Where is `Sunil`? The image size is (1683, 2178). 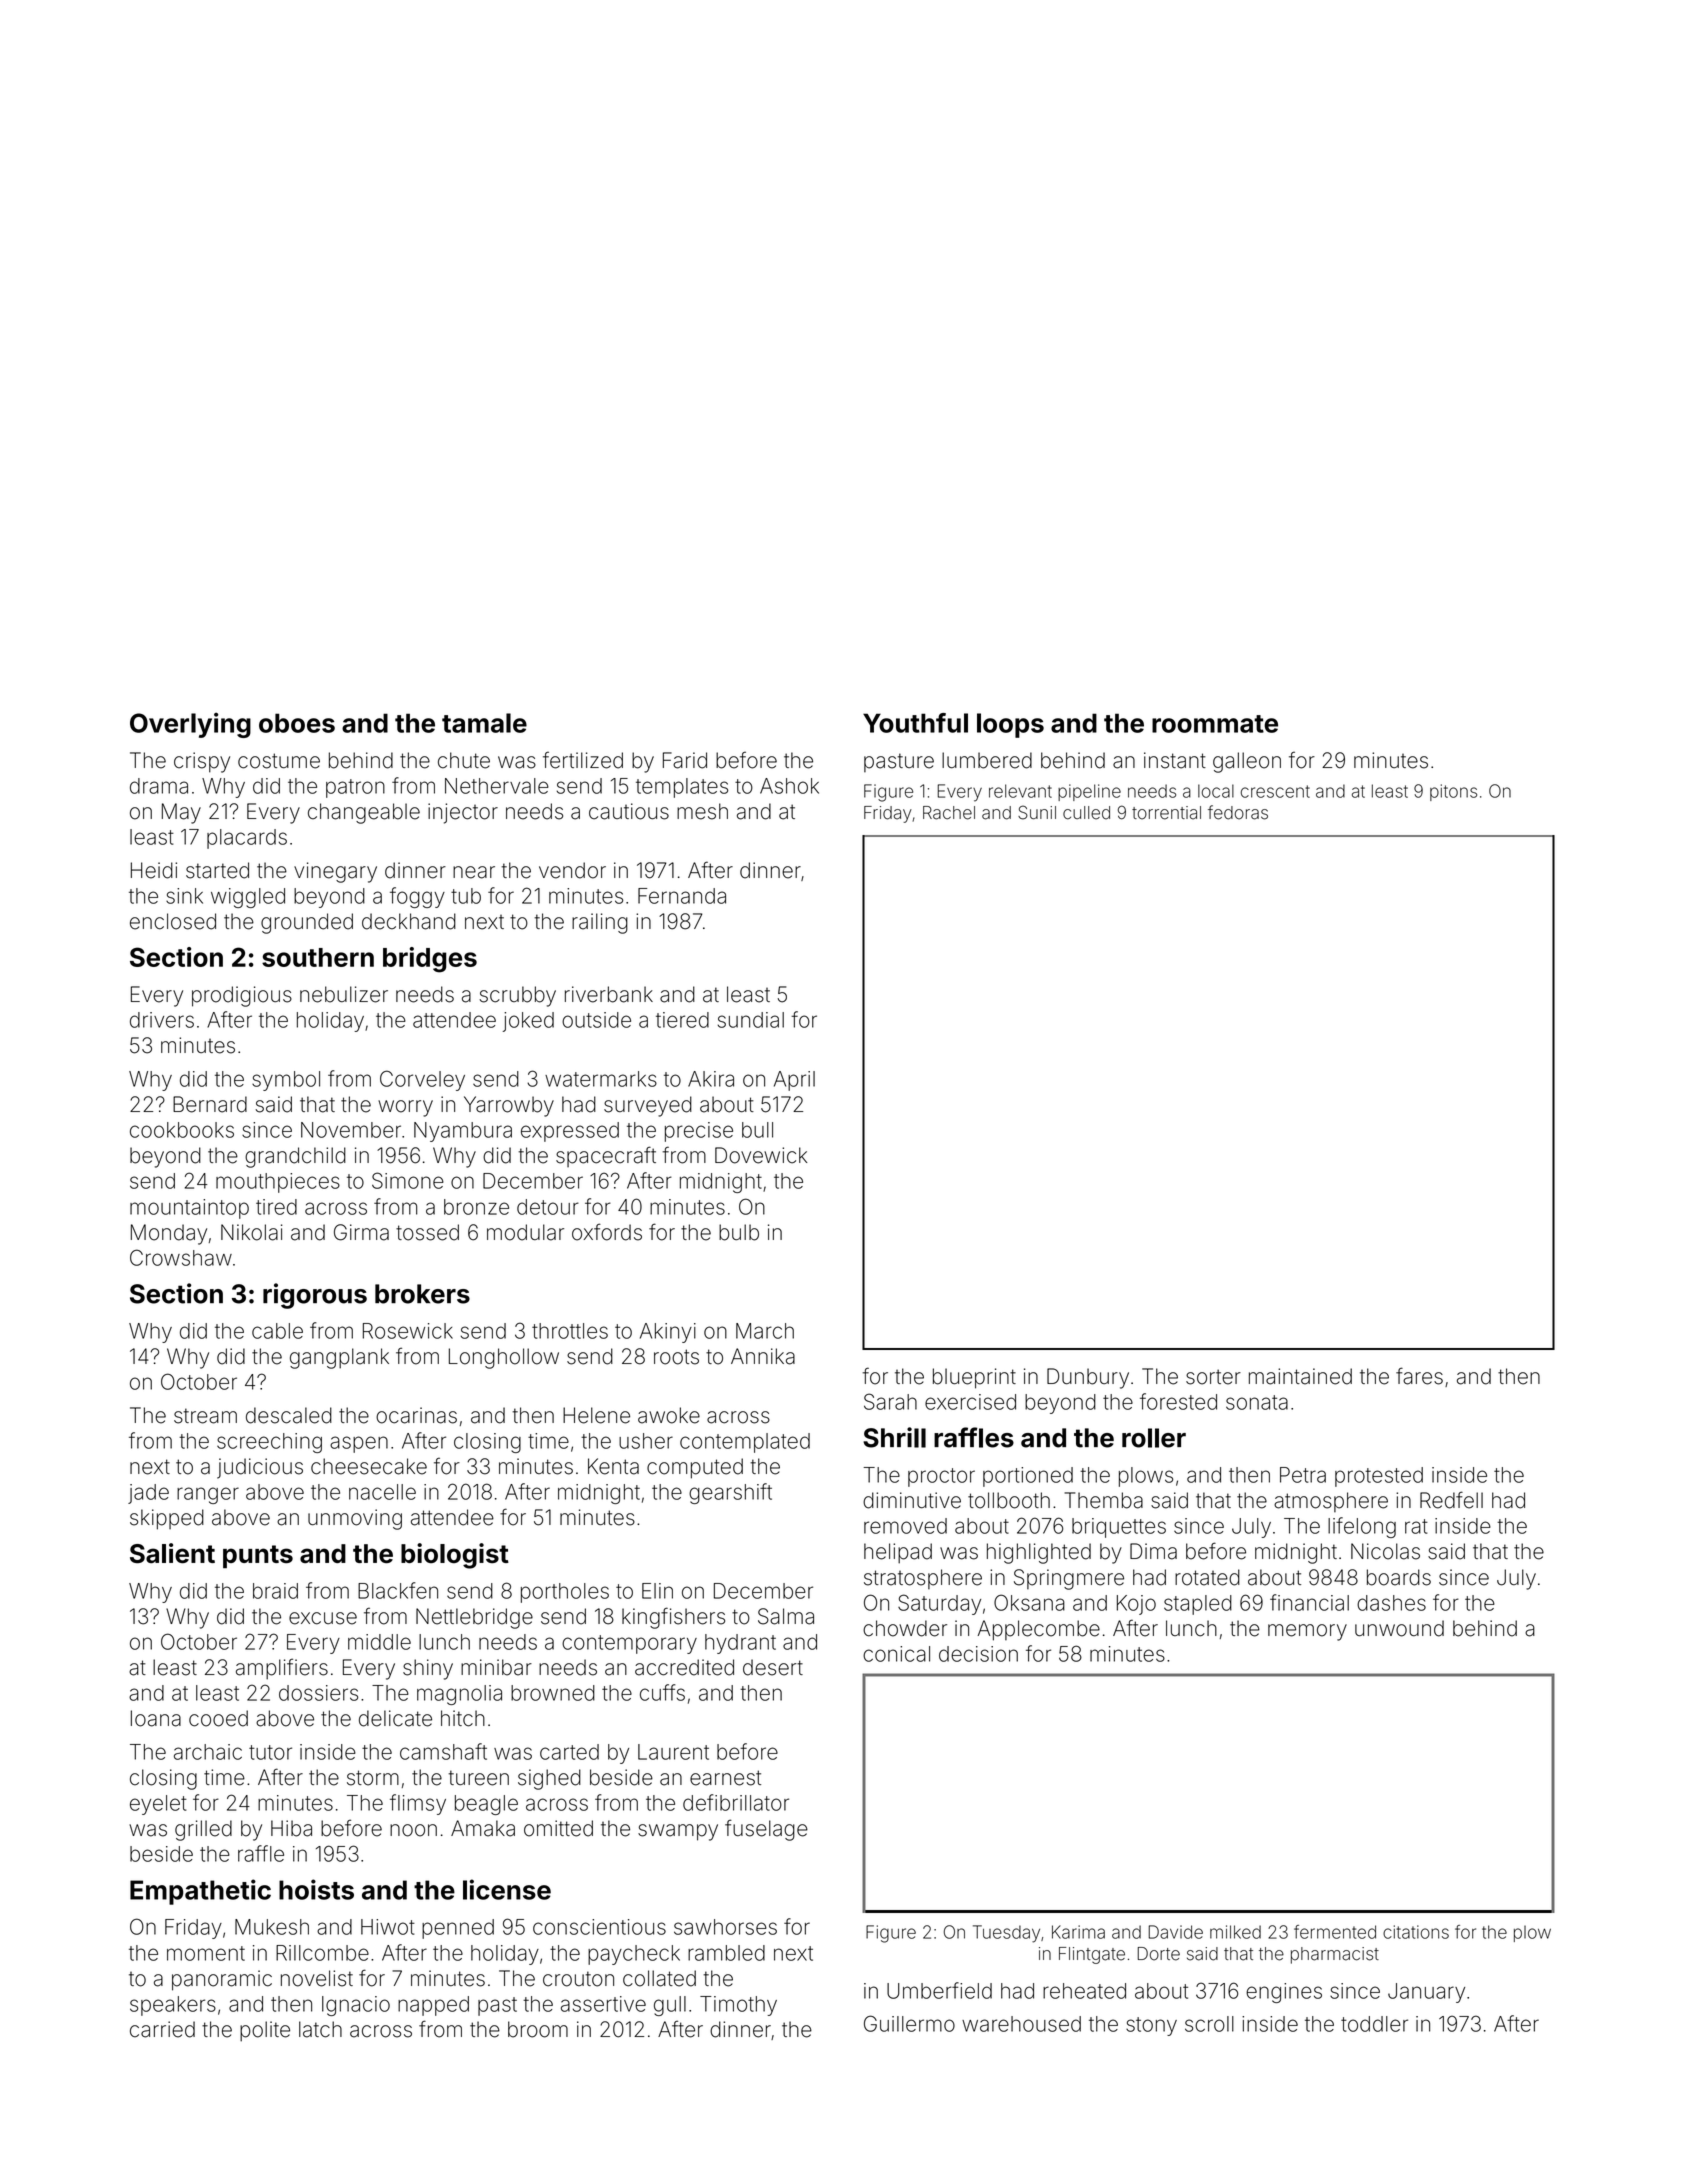
Sunil is located at coordinates (1037, 812).
